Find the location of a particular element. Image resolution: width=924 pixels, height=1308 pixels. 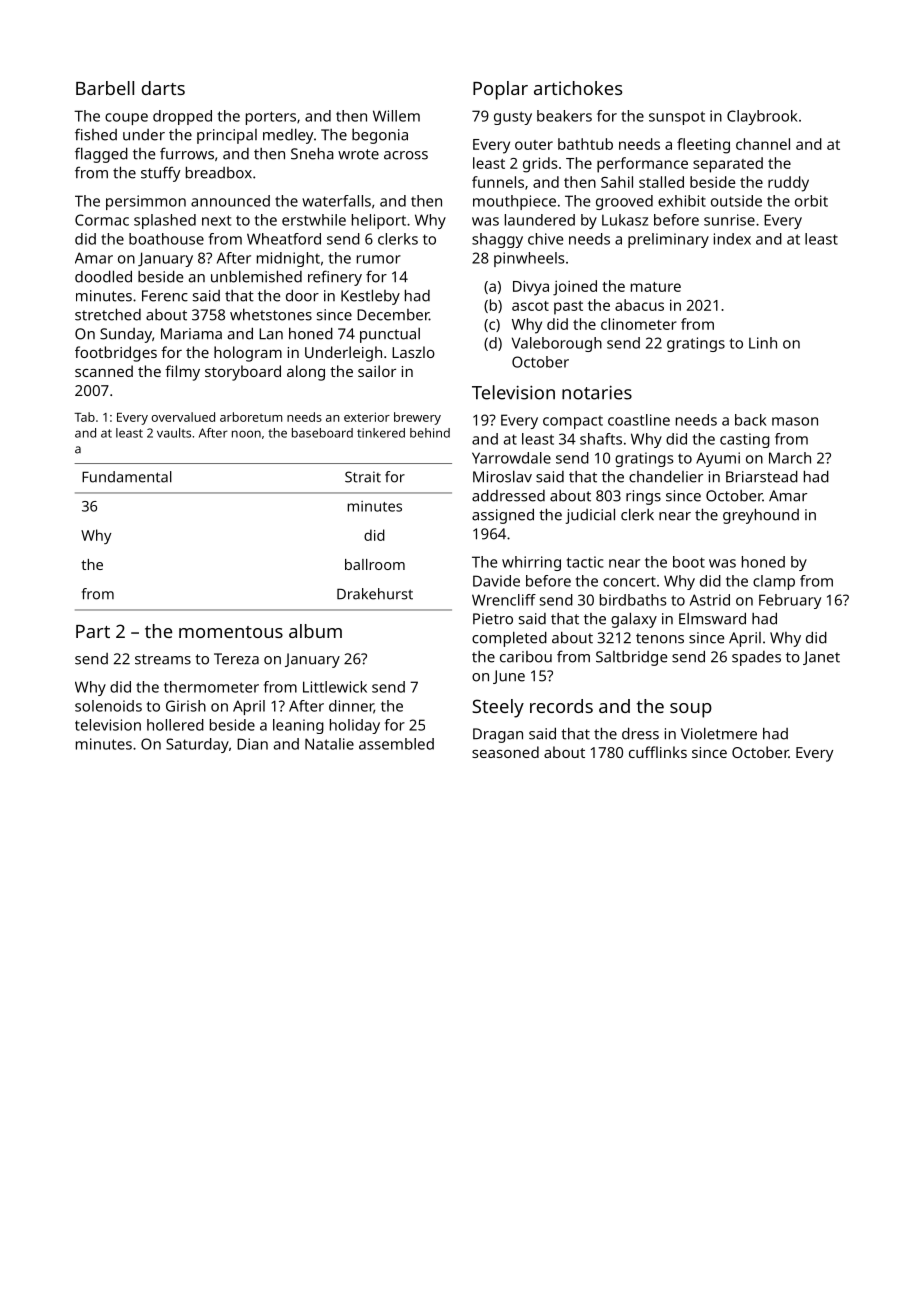

noon is located at coordinates (246, 434).
